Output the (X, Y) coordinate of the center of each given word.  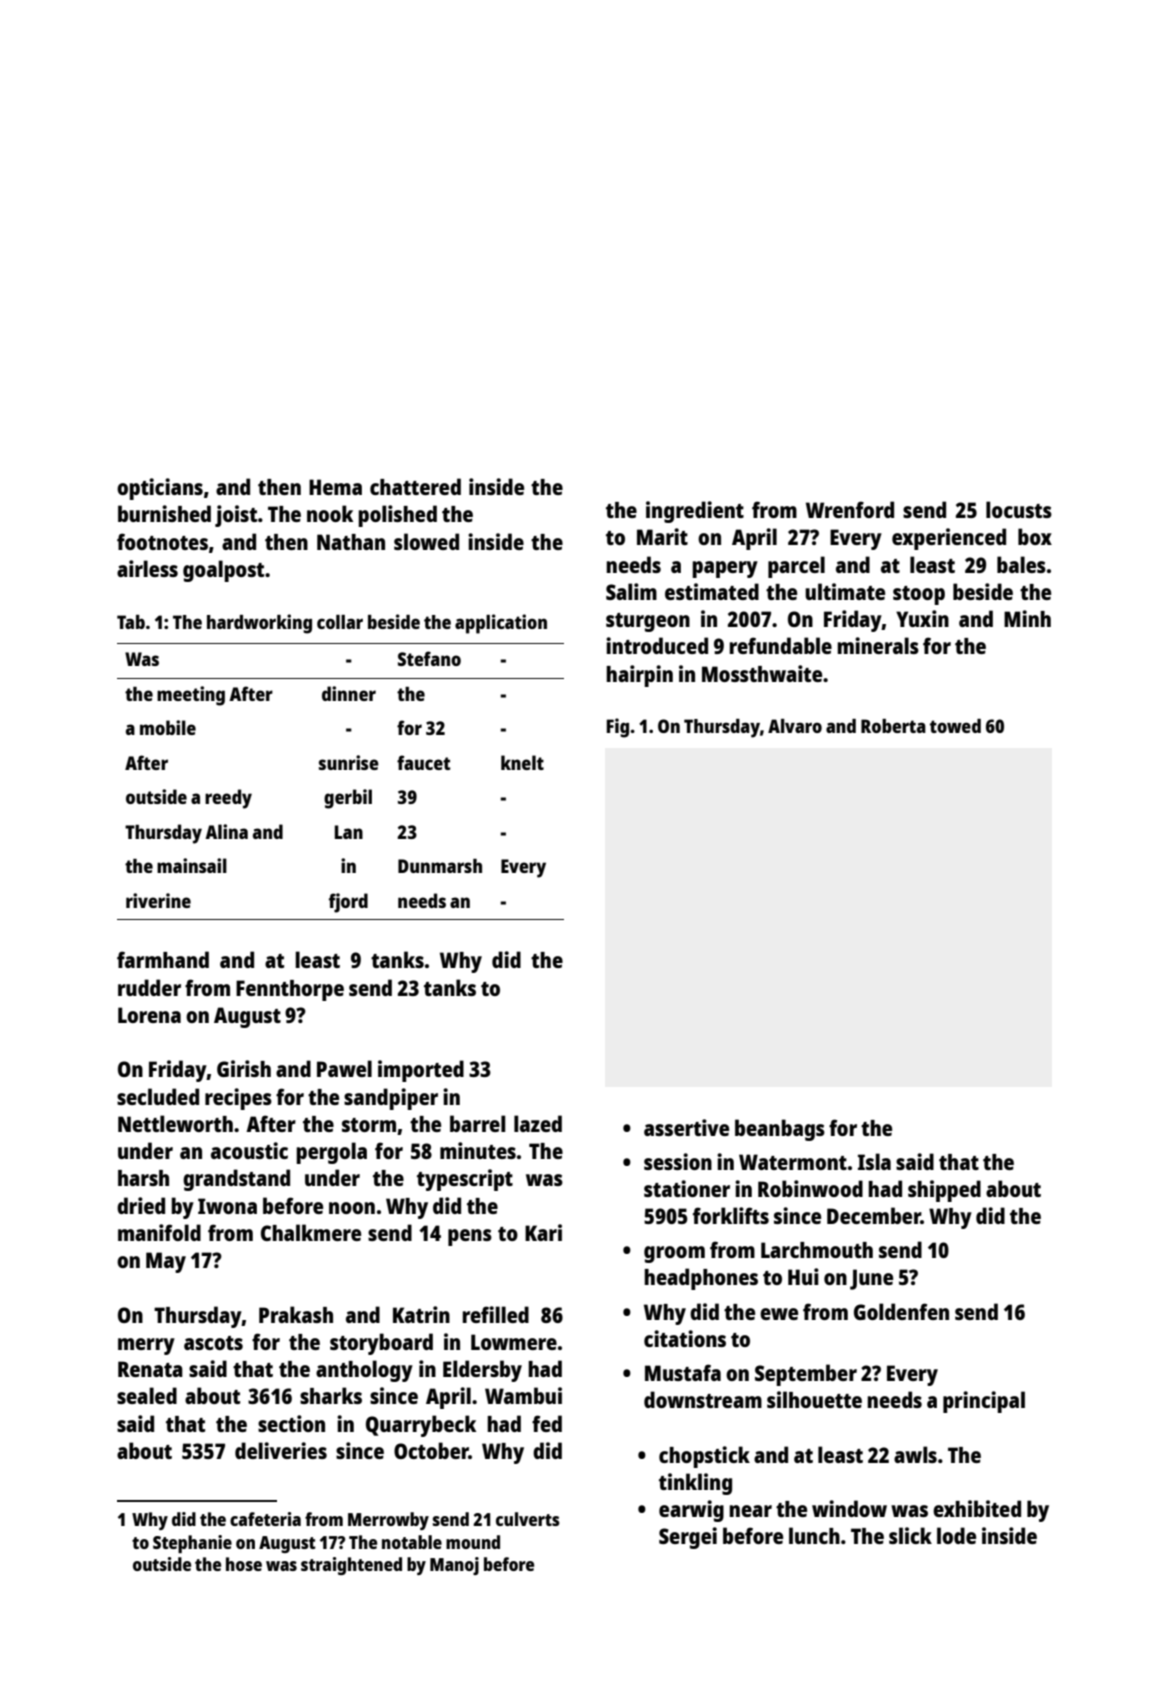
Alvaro (795, 726)
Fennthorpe (290, 990)
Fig (618, 728)
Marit (662, 536)
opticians (160, 489)
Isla (874, 1161)
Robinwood (810, 1188)
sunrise (349, 762)
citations (685, 1338)
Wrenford (850, 509)
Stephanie (192, 1544)
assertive (686, 1127)
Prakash (296, 1314)
